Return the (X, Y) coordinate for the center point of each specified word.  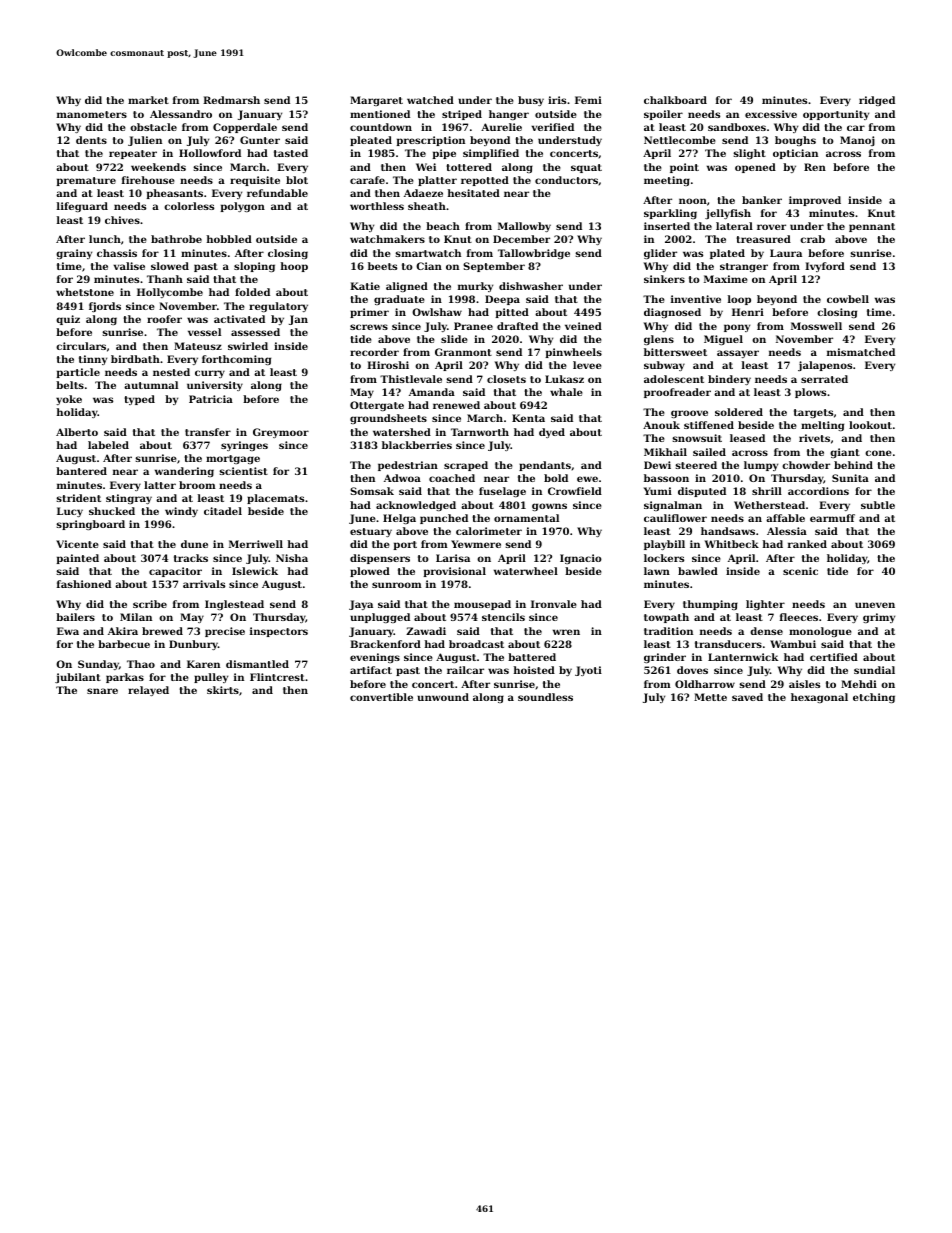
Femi (588, 100)
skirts (223, 690)
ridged (877, 101)
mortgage (233, 459)
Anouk (661, 425)
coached (452, 478)
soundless (545, 697)
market (148, 100)
